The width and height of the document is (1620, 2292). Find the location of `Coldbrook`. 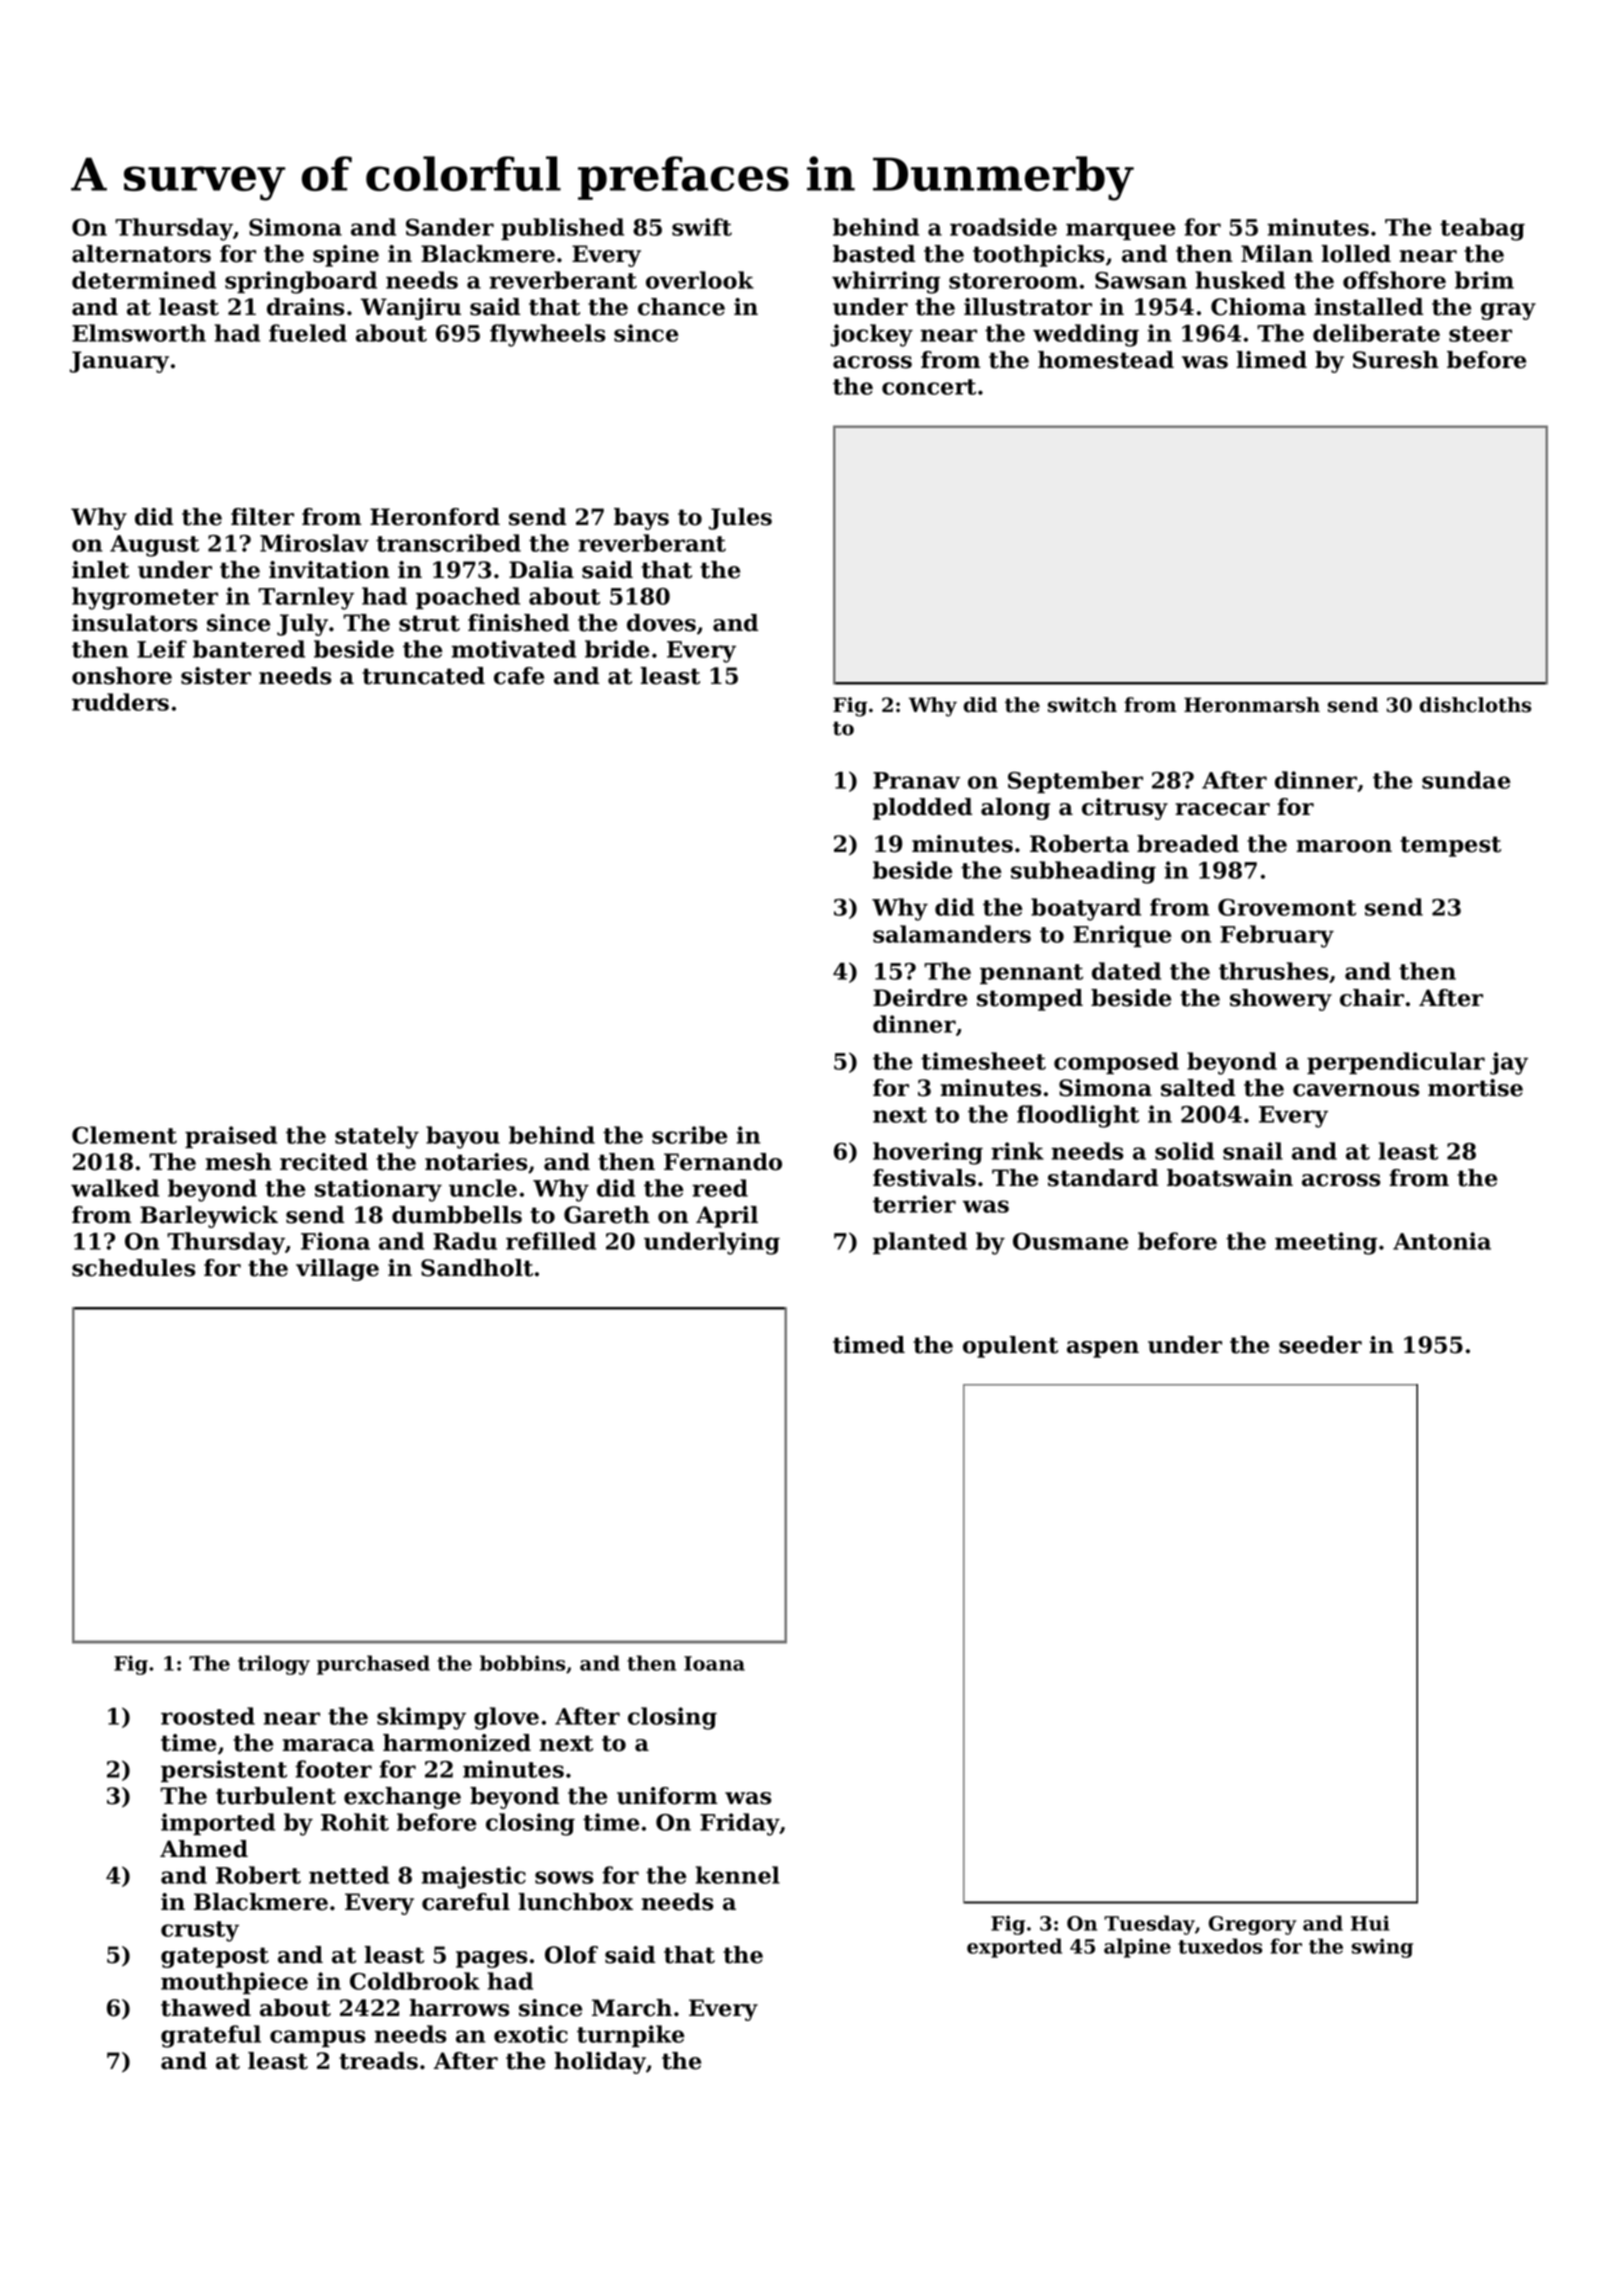

Coldbrook is located at coordinates (415, 1981).
